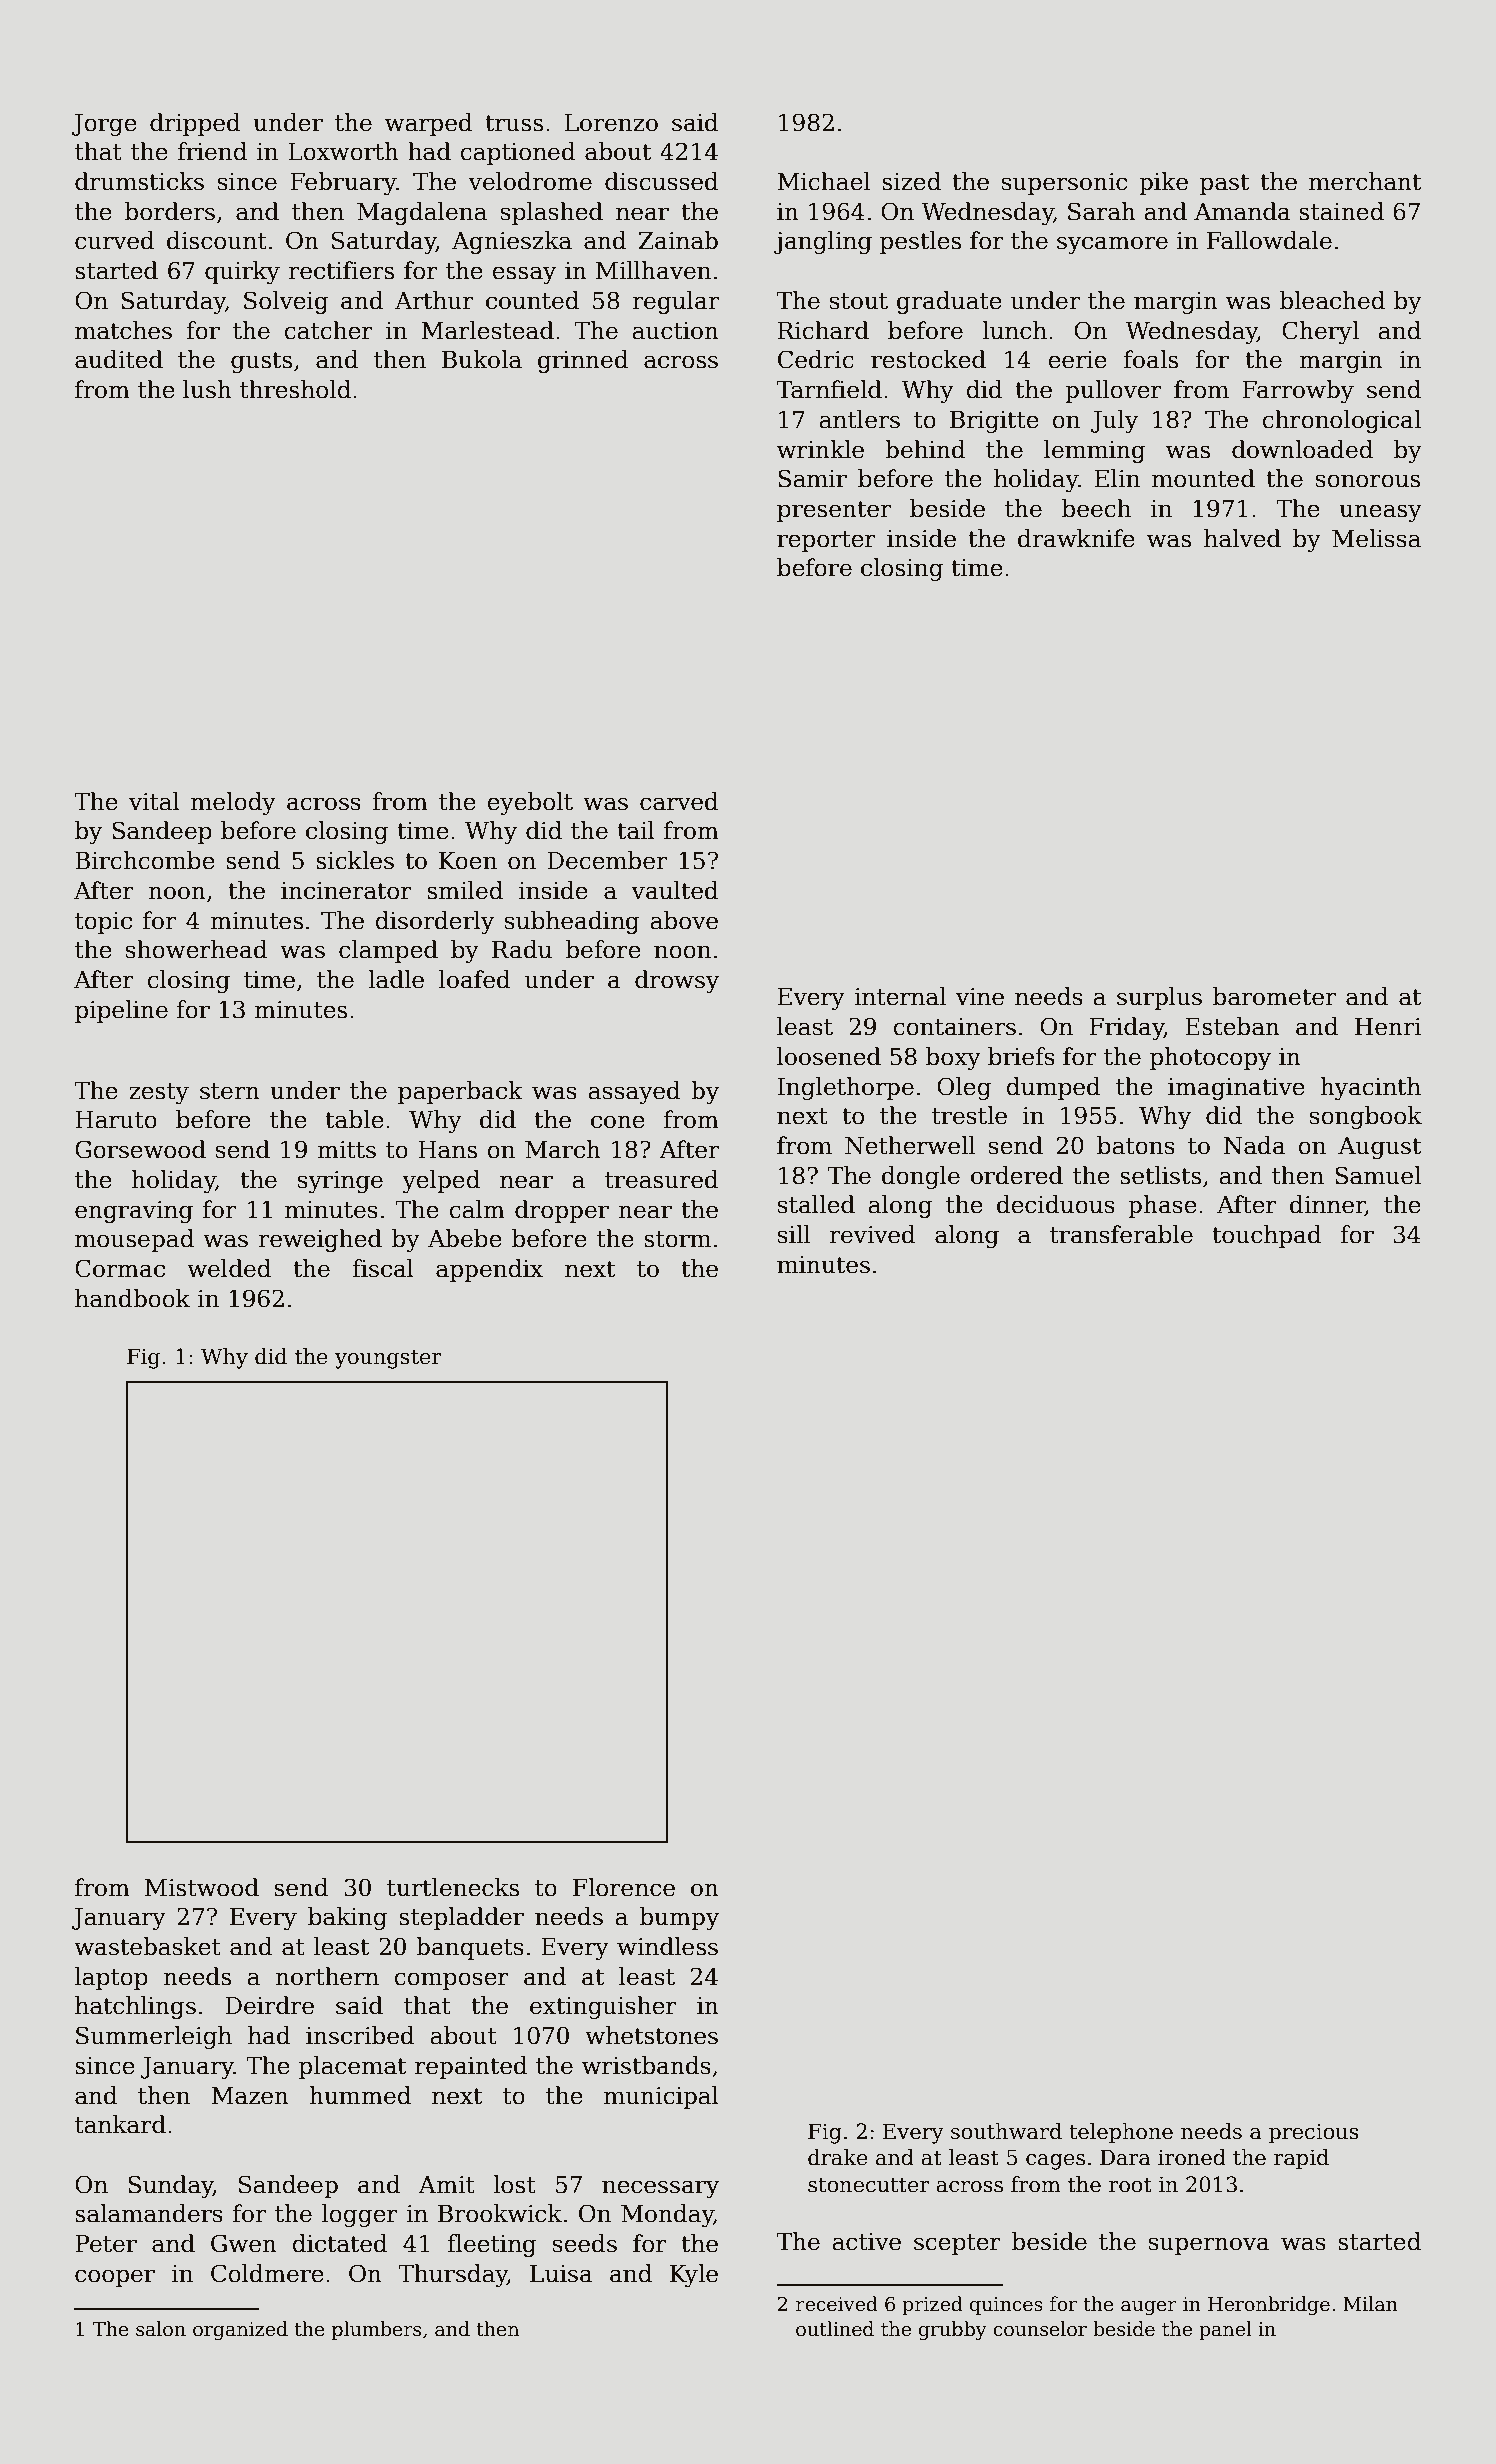  What do you see at coordinates (1040, 2329) in the image?
I see `counselor` at bounding box center [1040, 2329].
